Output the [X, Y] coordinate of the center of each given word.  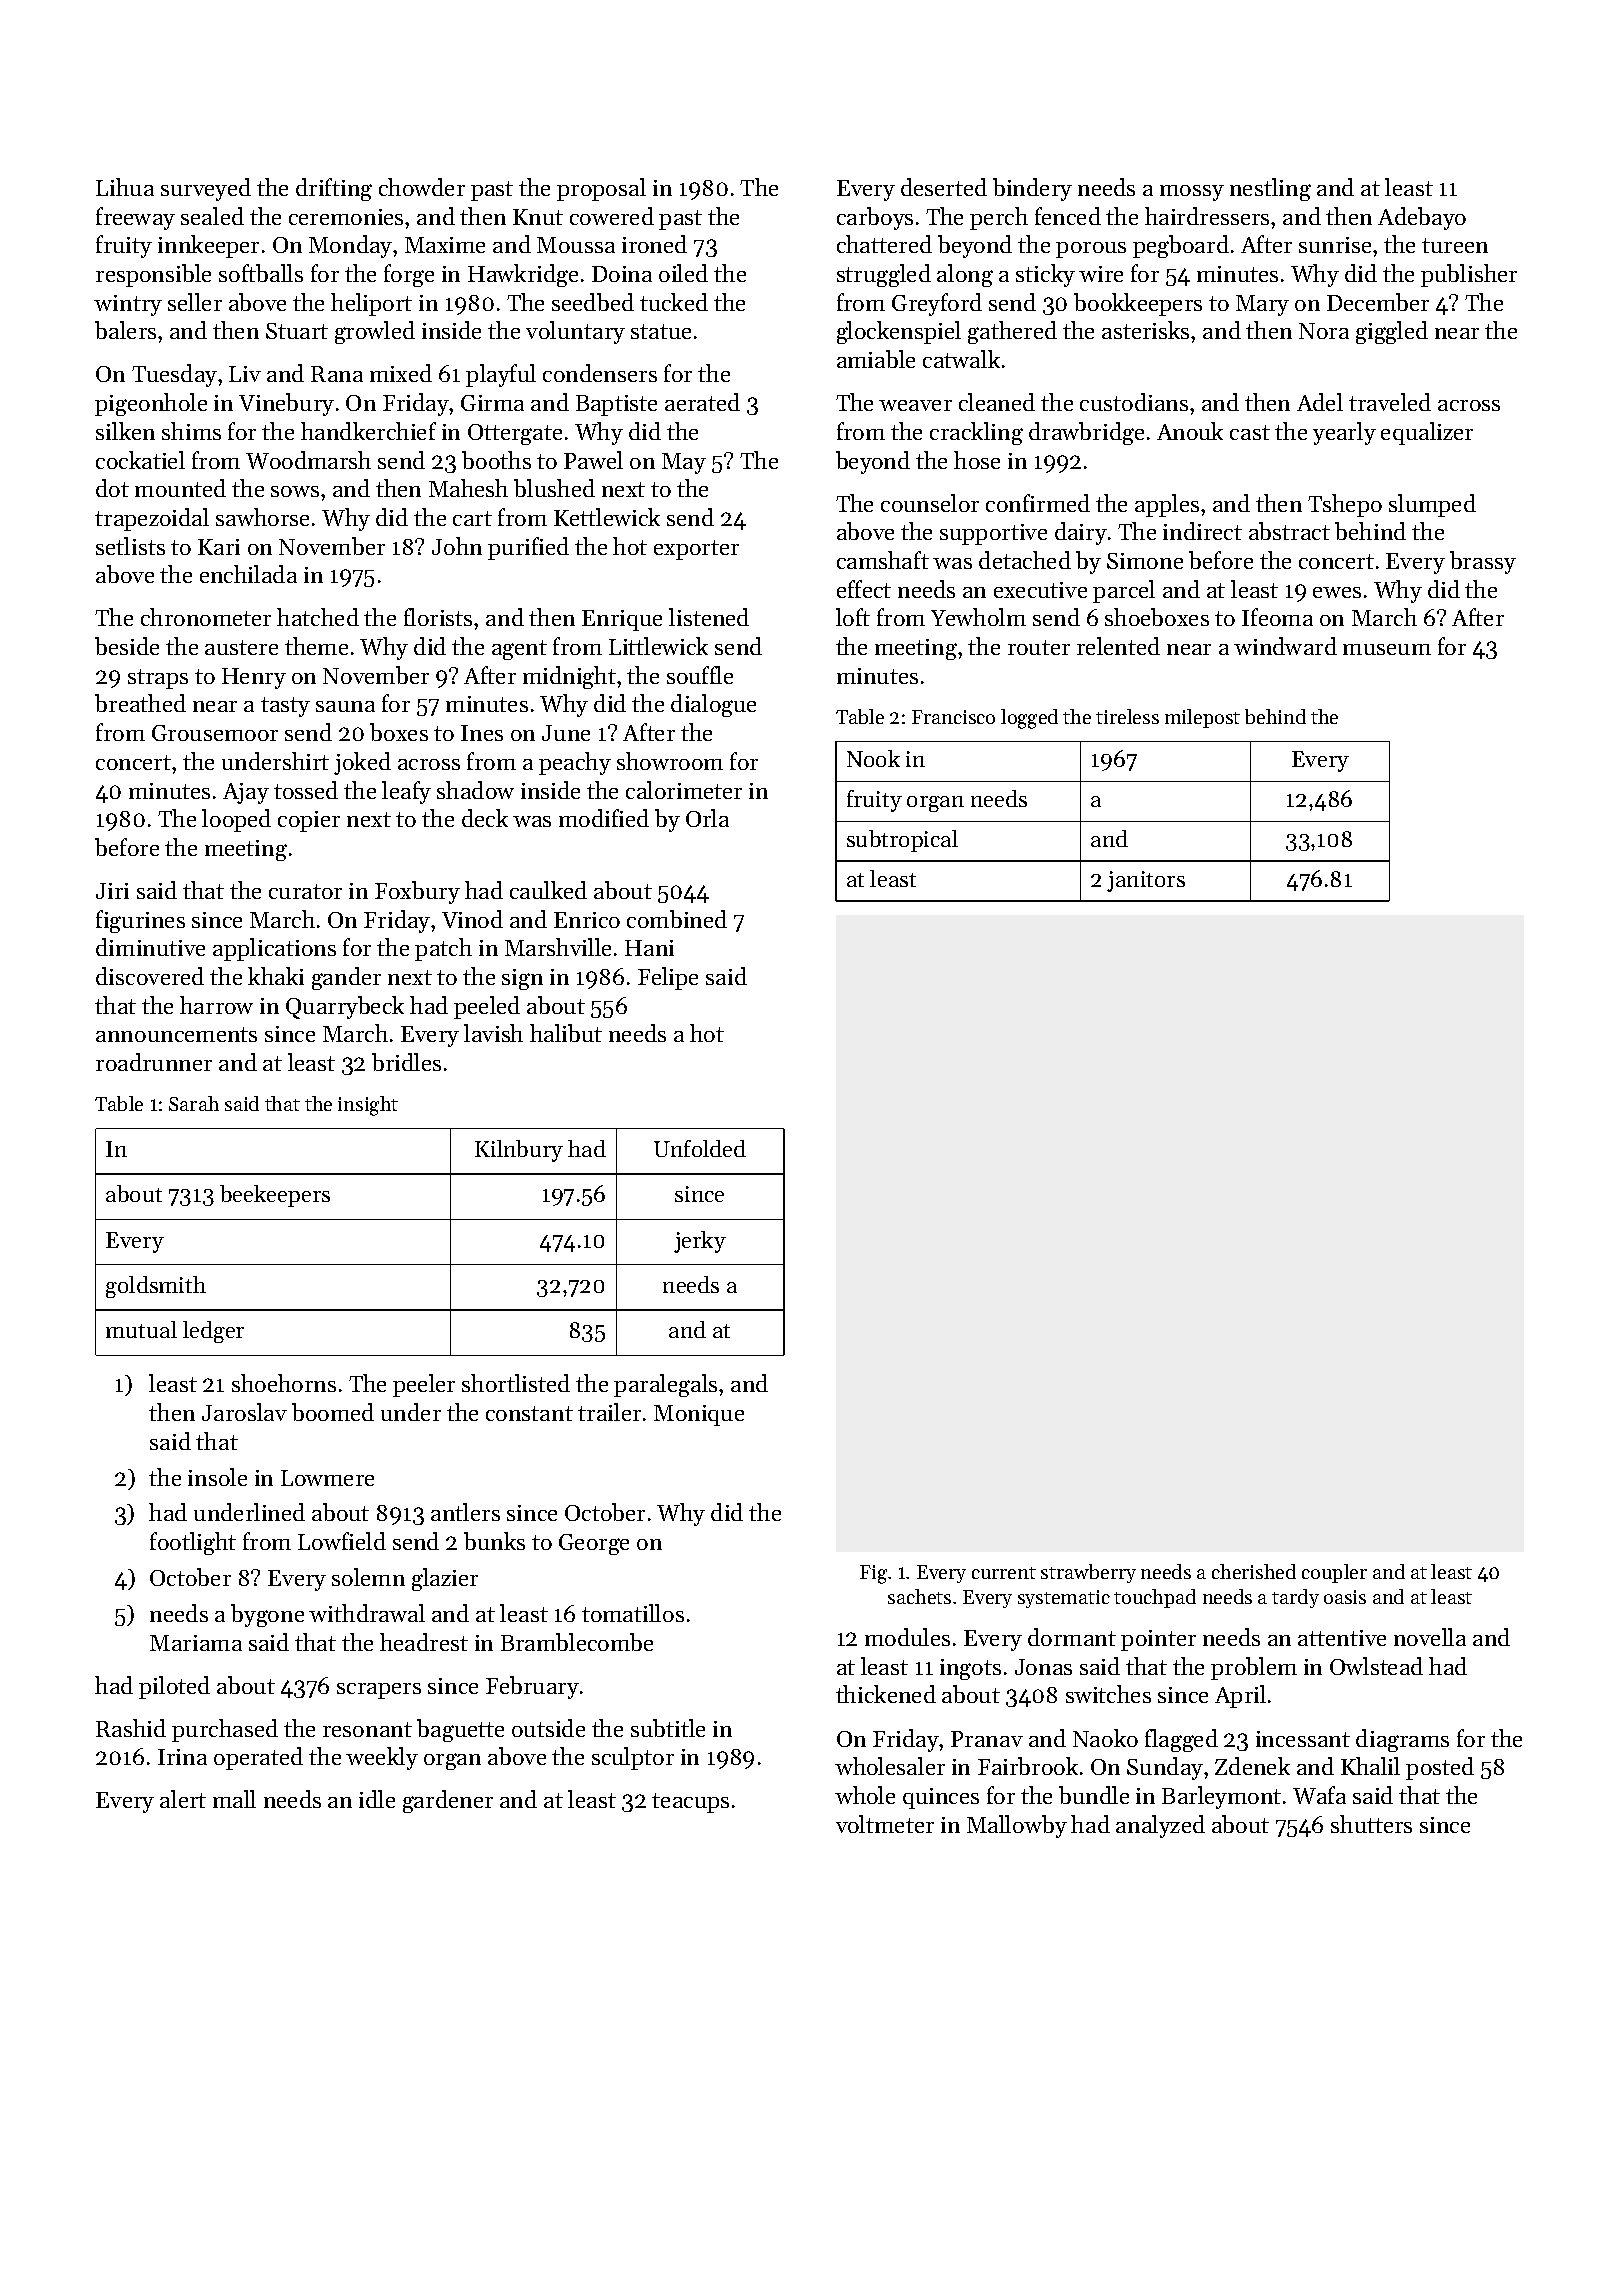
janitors [1146, 881]
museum [1387, 649]
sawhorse [262, 517]
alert [183, 1799]
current [1004, 1573]
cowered [612, 216]
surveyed [206, 189]
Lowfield [342, 1541]
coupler [1334, 1573]
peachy [575, 763]
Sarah [194, 1103]
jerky [700, 1242]
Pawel [593, 460]
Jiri [112, 891]
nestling [1270, 189]
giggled [1392, 332]
